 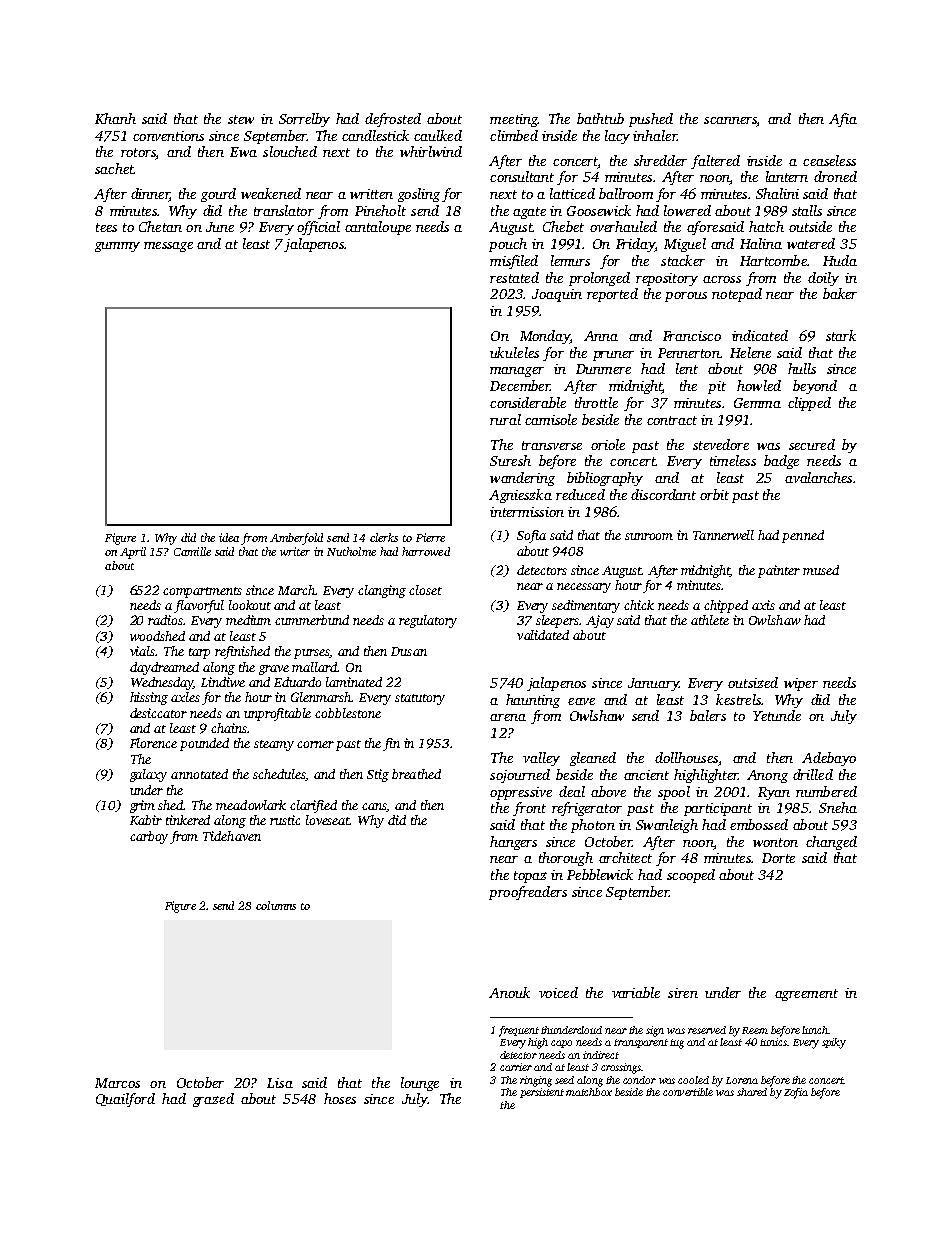 I want to click on Marcos, so click(x=117, y=1083).
